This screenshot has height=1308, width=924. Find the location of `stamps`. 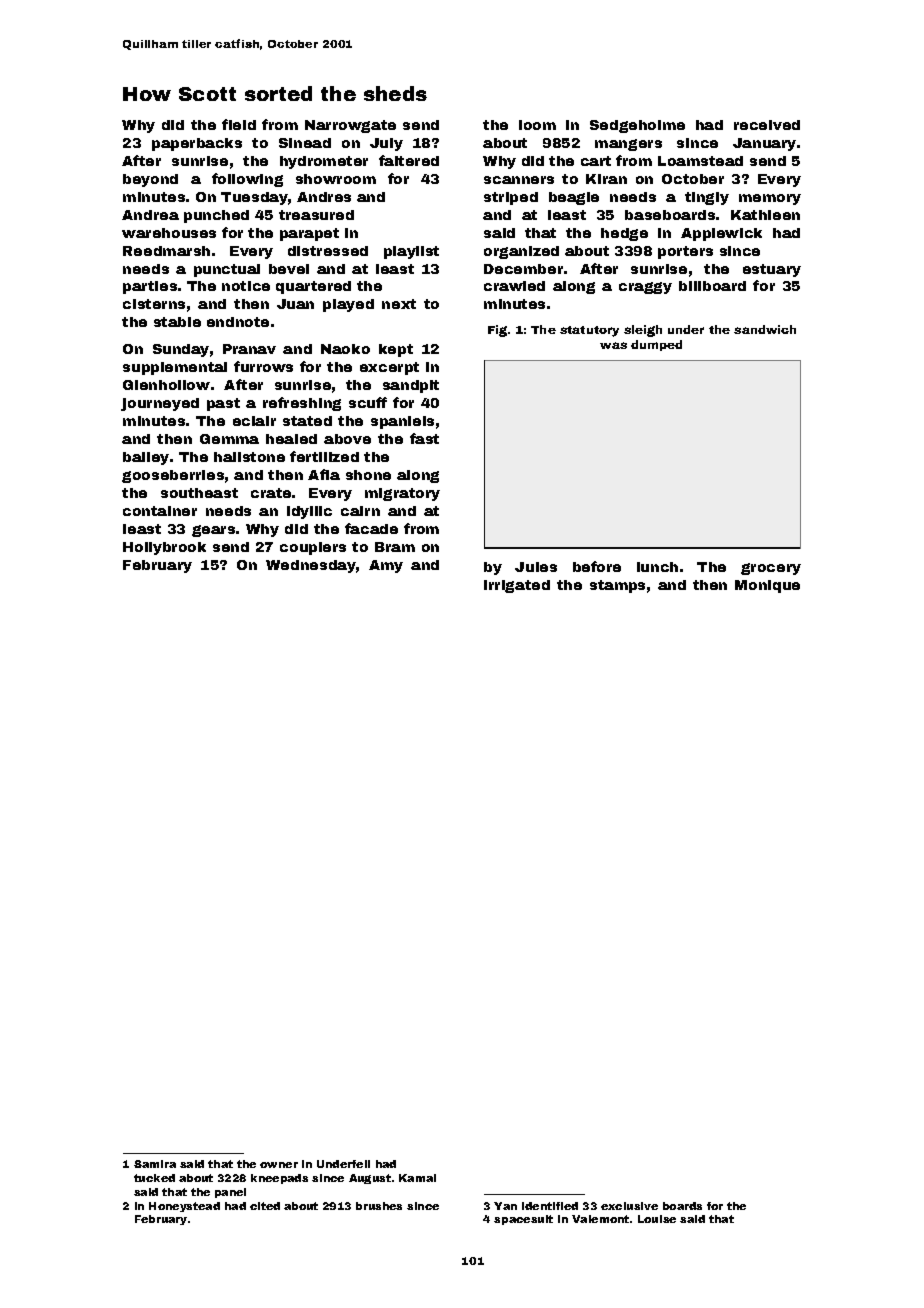

stamps is located at coordinates (617, 586).
